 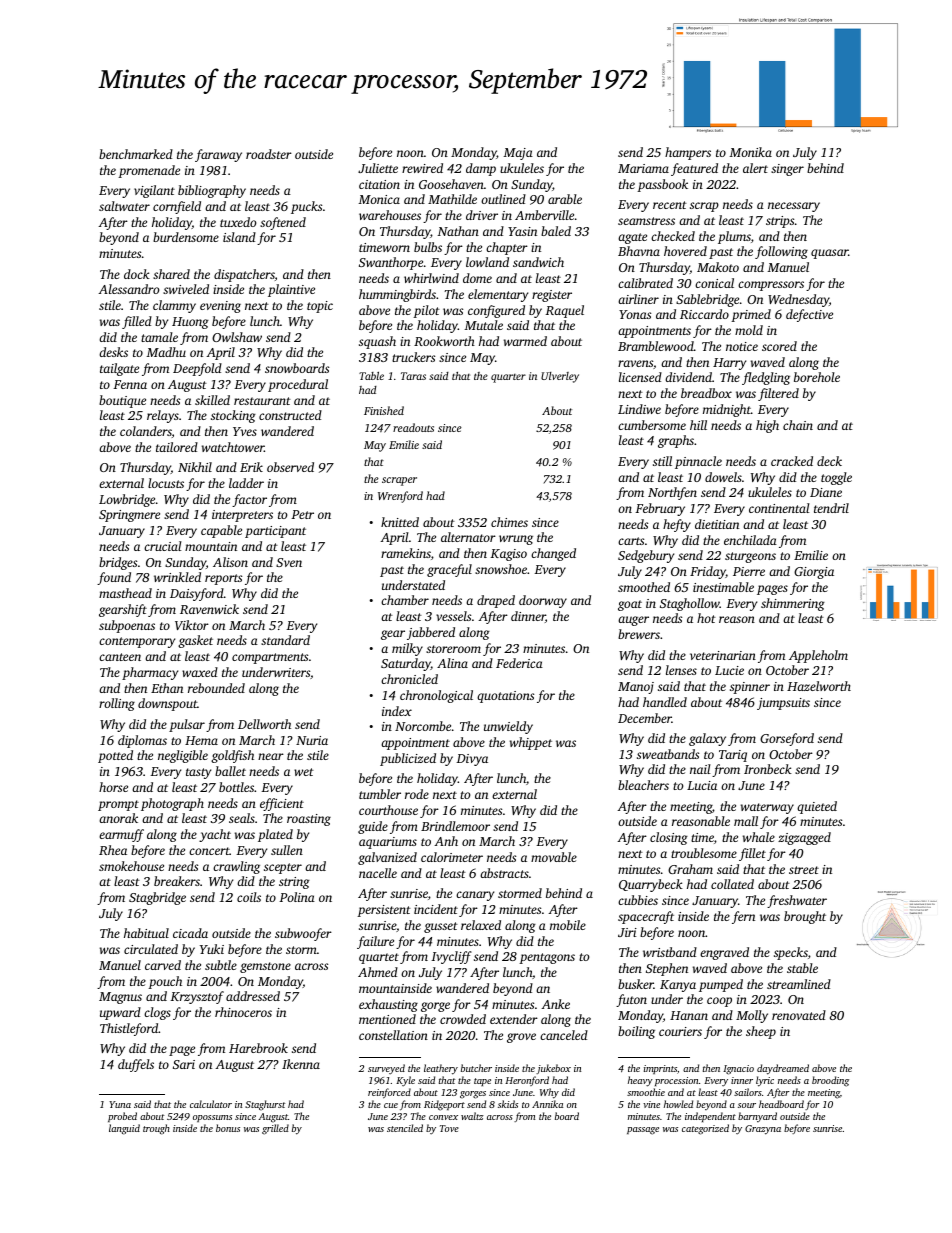 What do you see at coordinates (124, 1129) in the screenshot?
I see `languid` at bounding box center [124, 1129].
